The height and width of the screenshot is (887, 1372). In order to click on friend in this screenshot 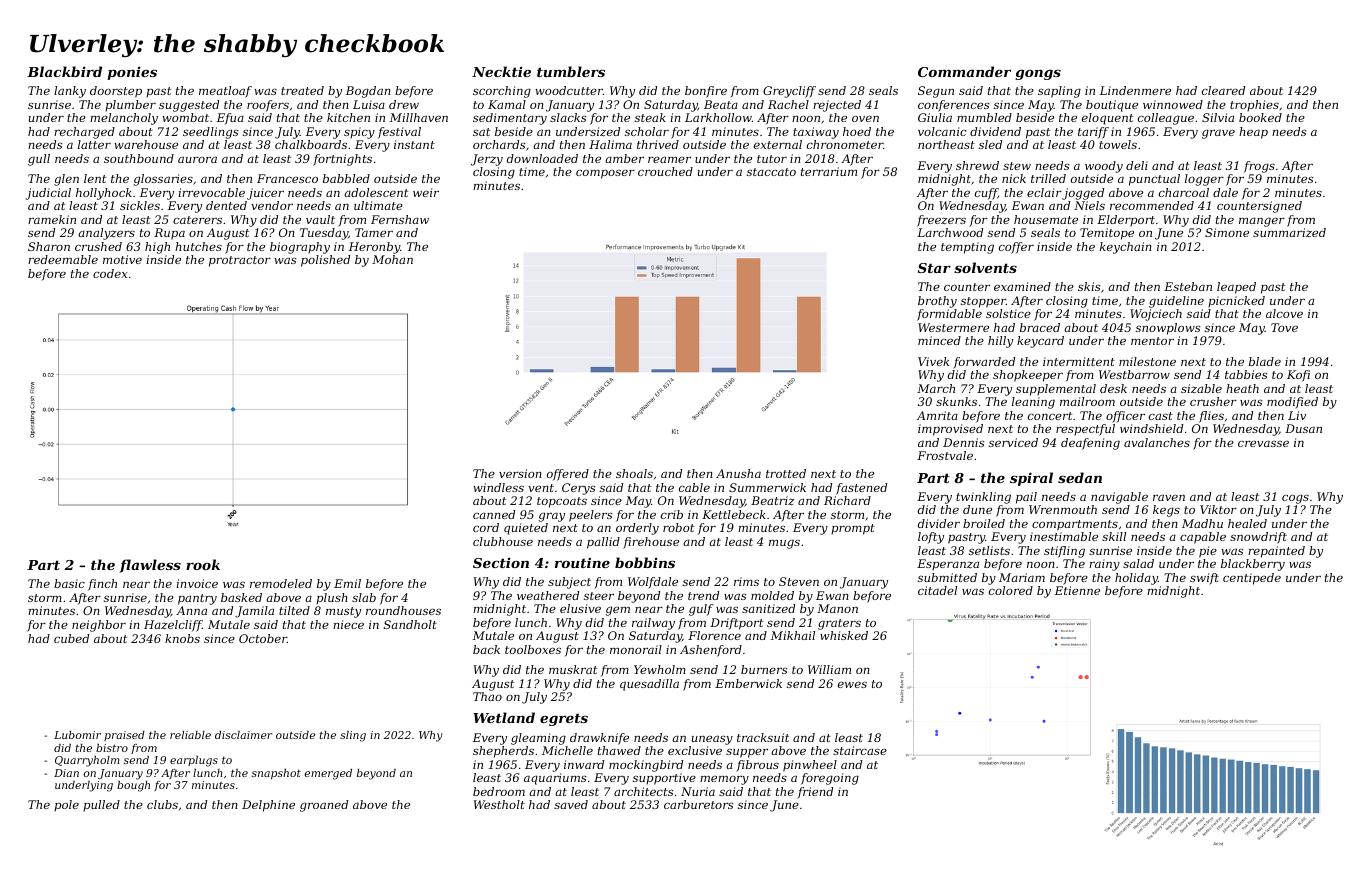, I will do `click(815, 793)`.
